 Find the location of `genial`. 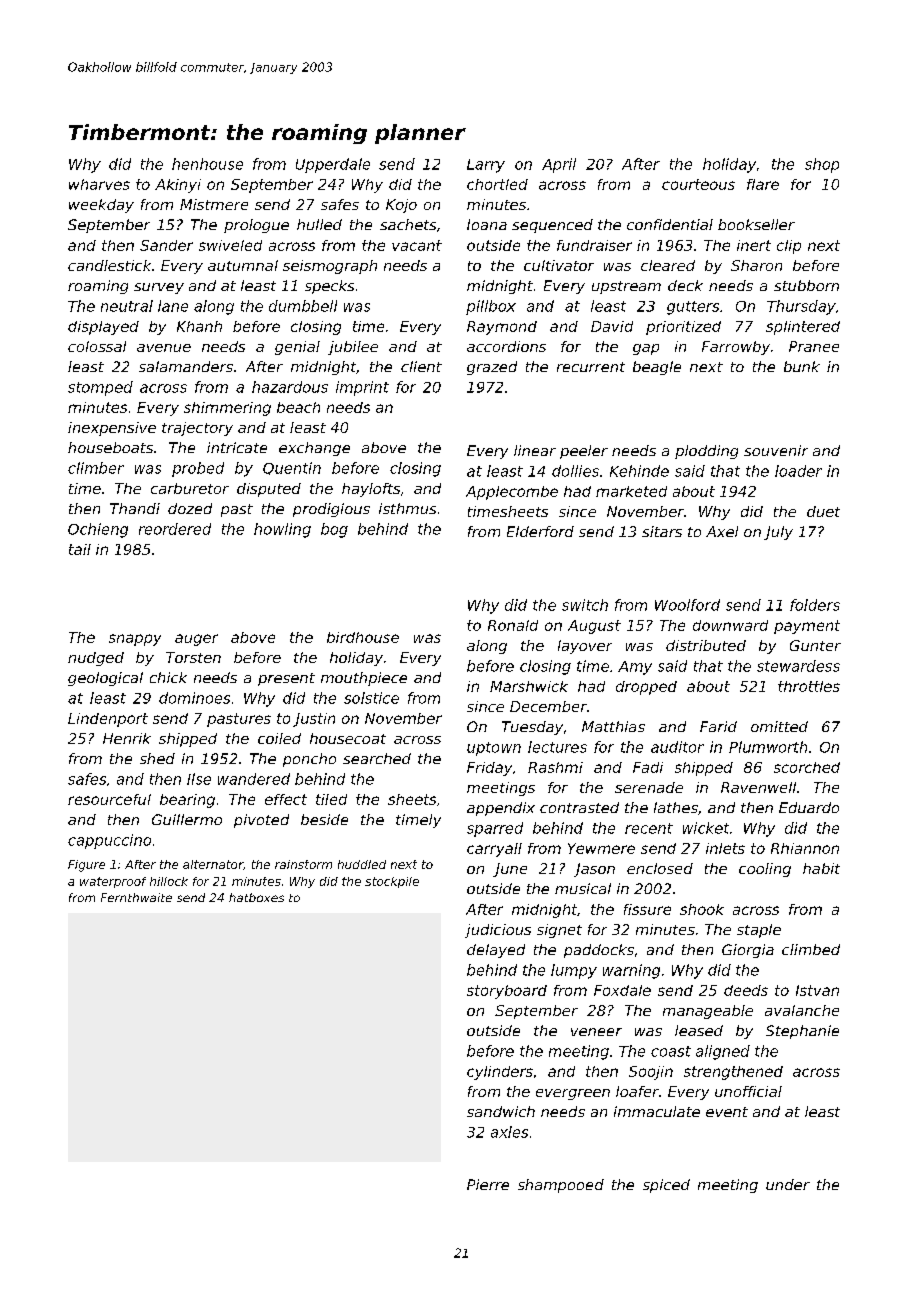

genial is located at coordinates (297, 348).
